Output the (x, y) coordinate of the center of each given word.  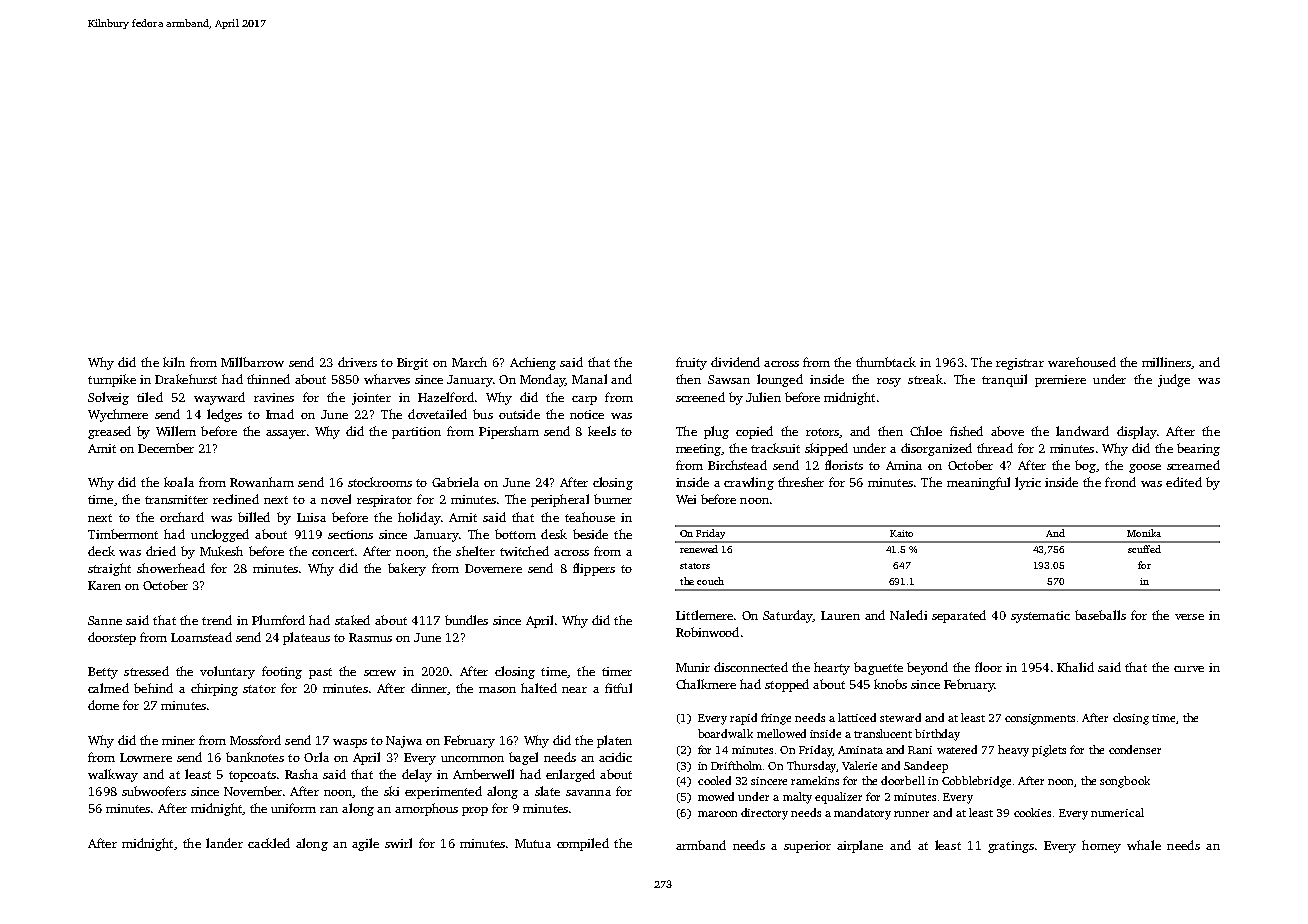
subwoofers (154, 791)
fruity (691, 363)
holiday (419, 518)
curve (1189, 669)
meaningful (978, 483)
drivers (357, 362)
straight (109, 569)
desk (554, 534)
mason (497, 690)
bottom (515, 534)
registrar (1020, 364)
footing (282, 672)
